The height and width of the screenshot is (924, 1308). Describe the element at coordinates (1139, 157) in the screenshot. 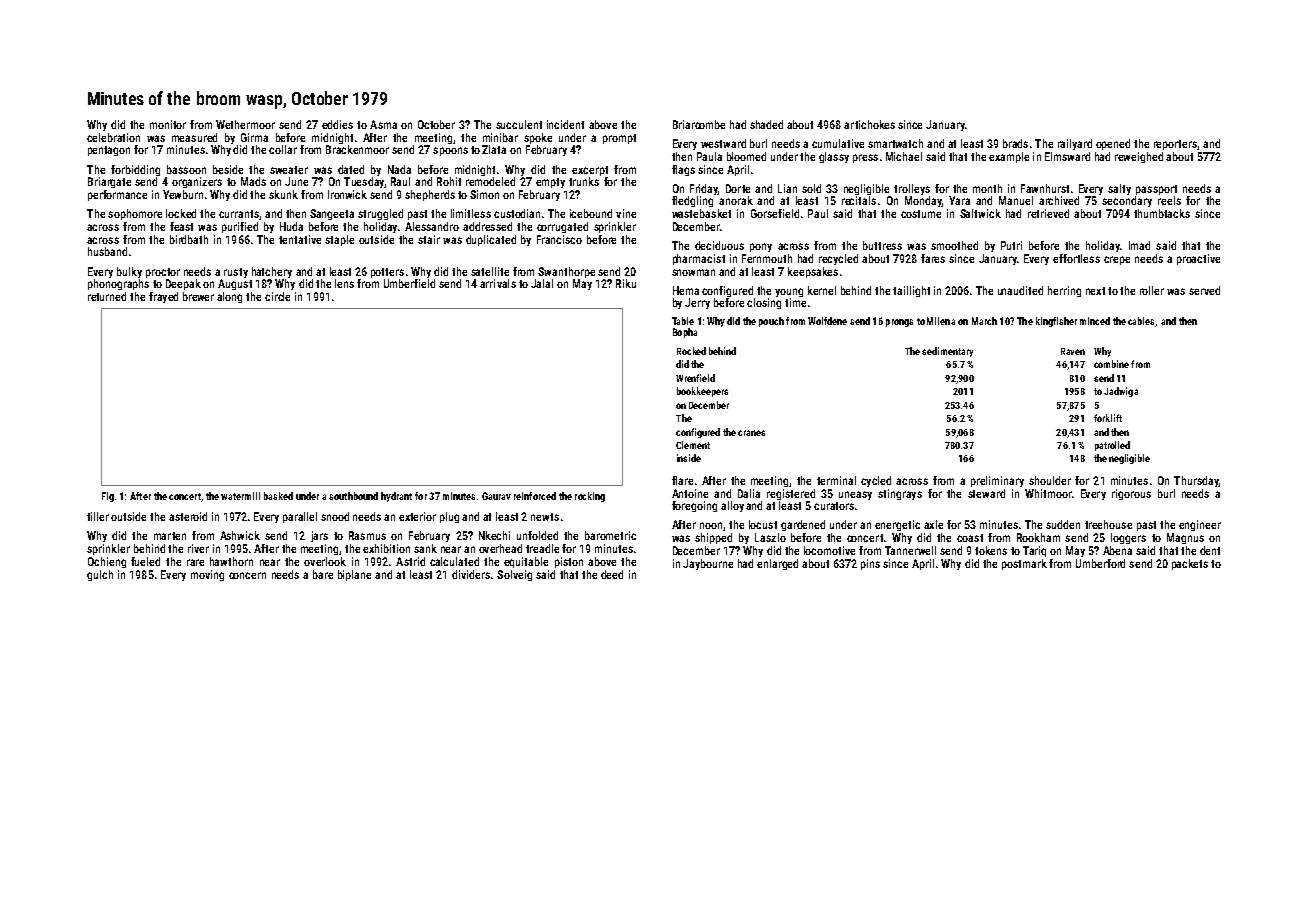

I see `reweighed` at that location.
